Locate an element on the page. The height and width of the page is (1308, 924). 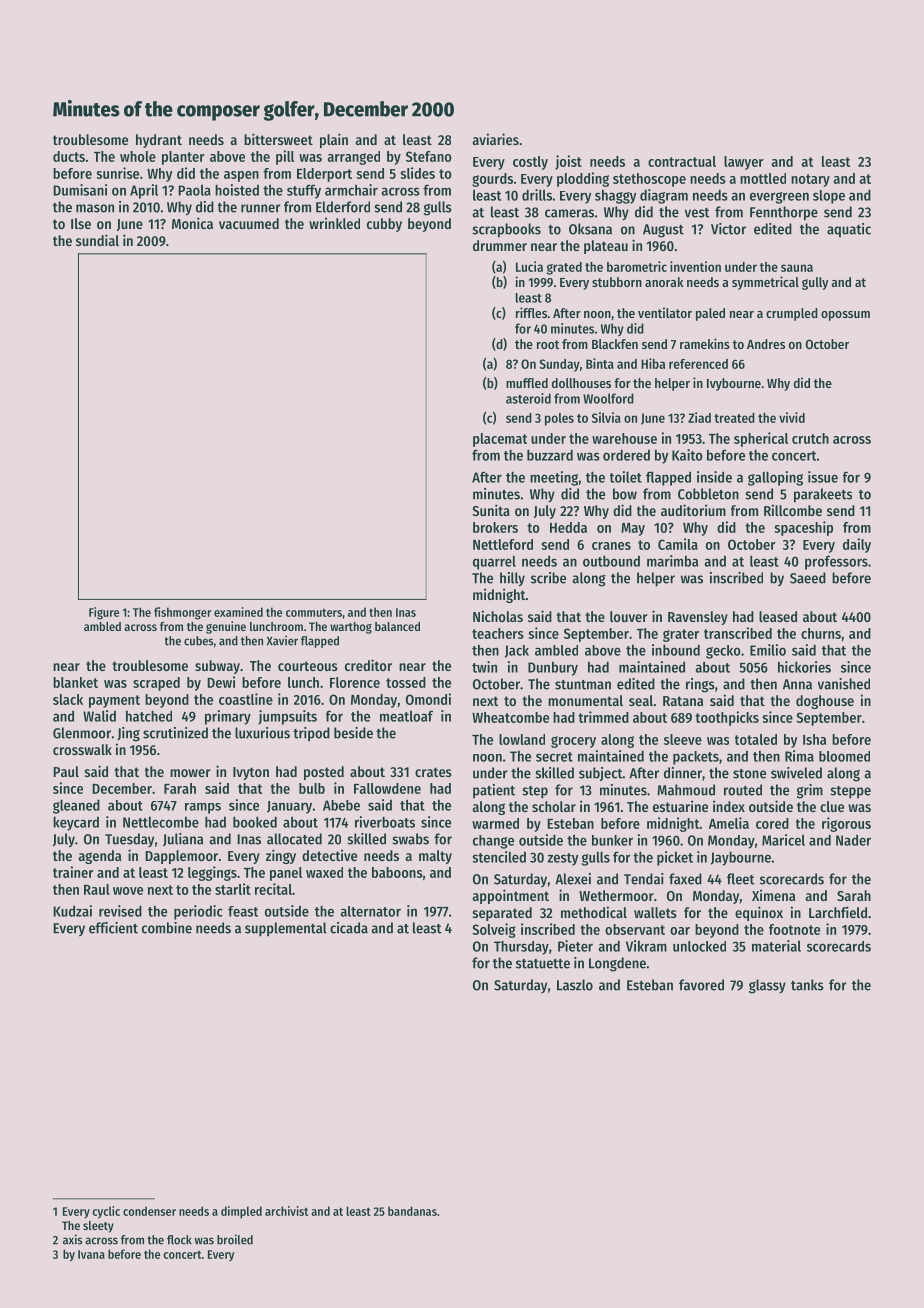
supplemental is located at coordinates (286, 929).
